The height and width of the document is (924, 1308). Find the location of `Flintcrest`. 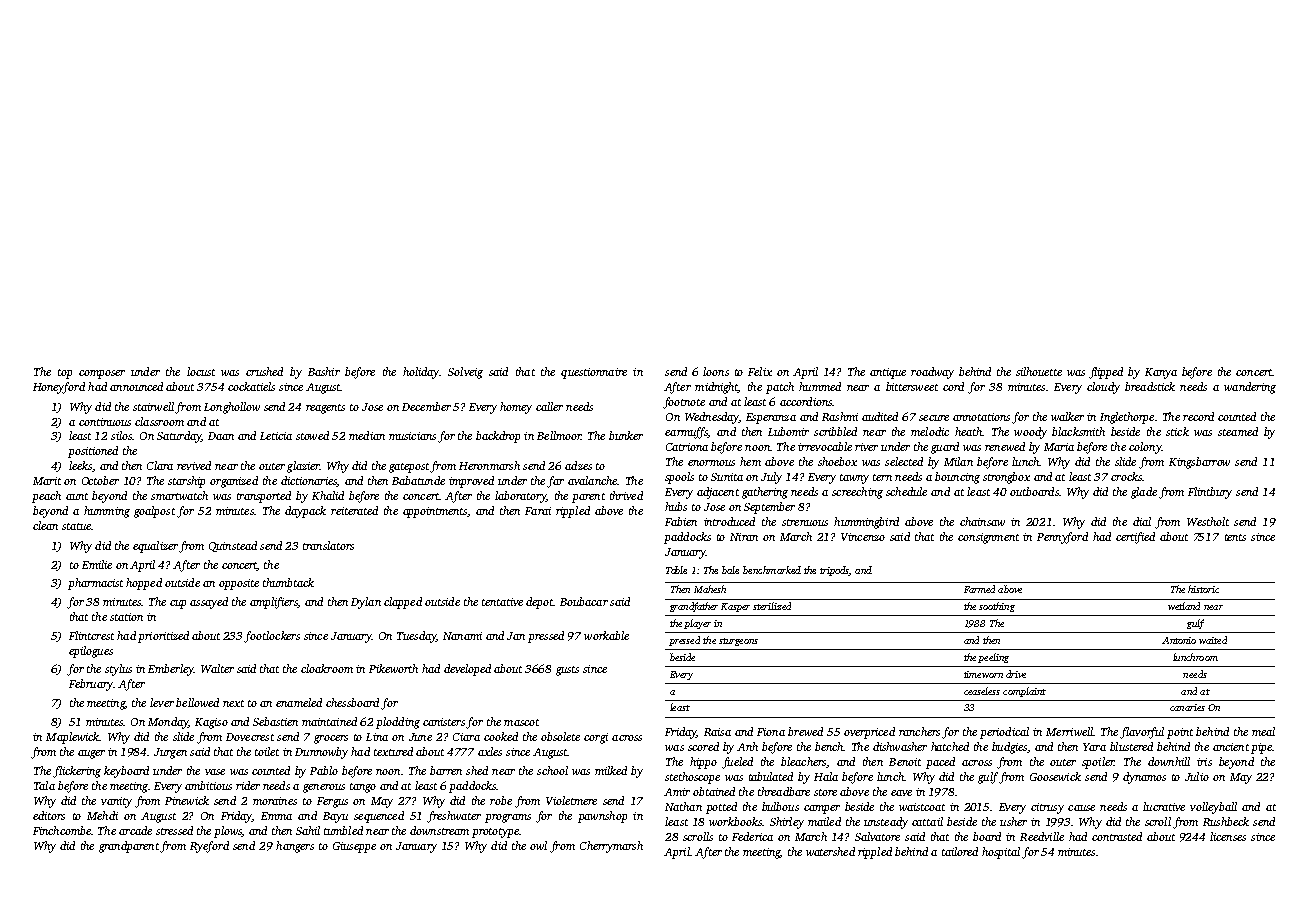

Flintcrest is located at coordinates (91, 635).
